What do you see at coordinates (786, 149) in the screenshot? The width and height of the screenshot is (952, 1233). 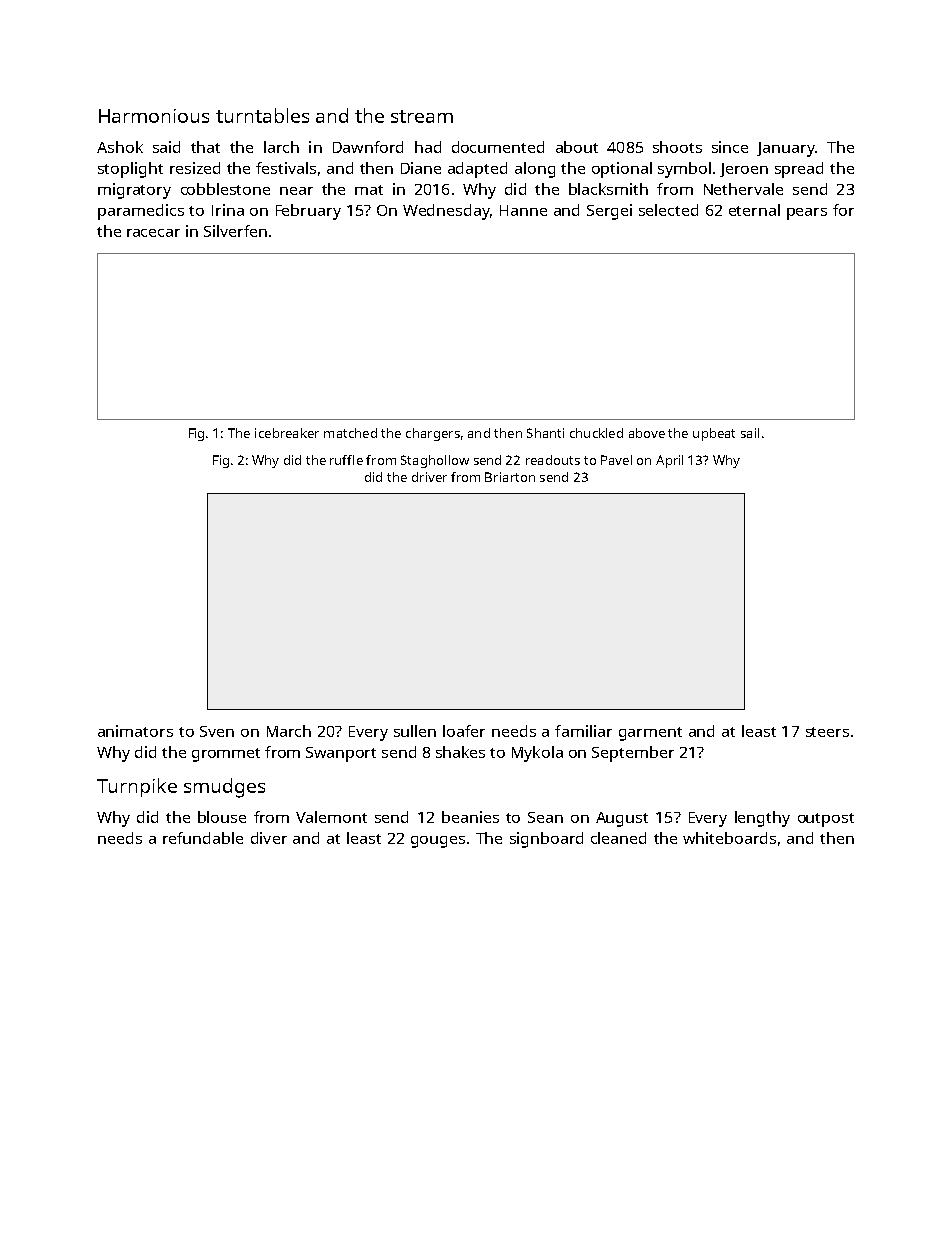 I see `January` at bounding box center [786, 149].
